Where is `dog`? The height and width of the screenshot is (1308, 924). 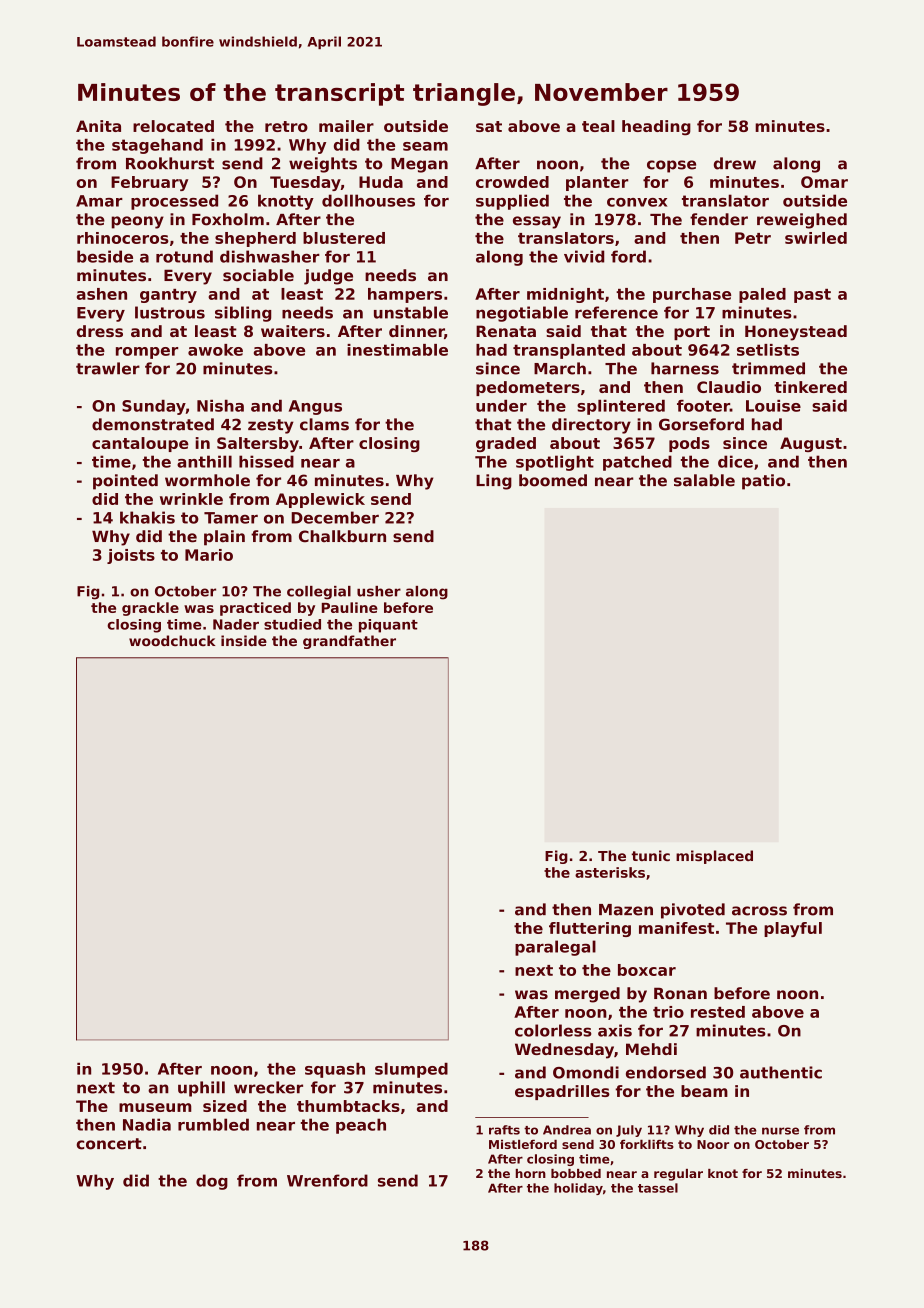
dog is located at coordinates (212, 1182).
